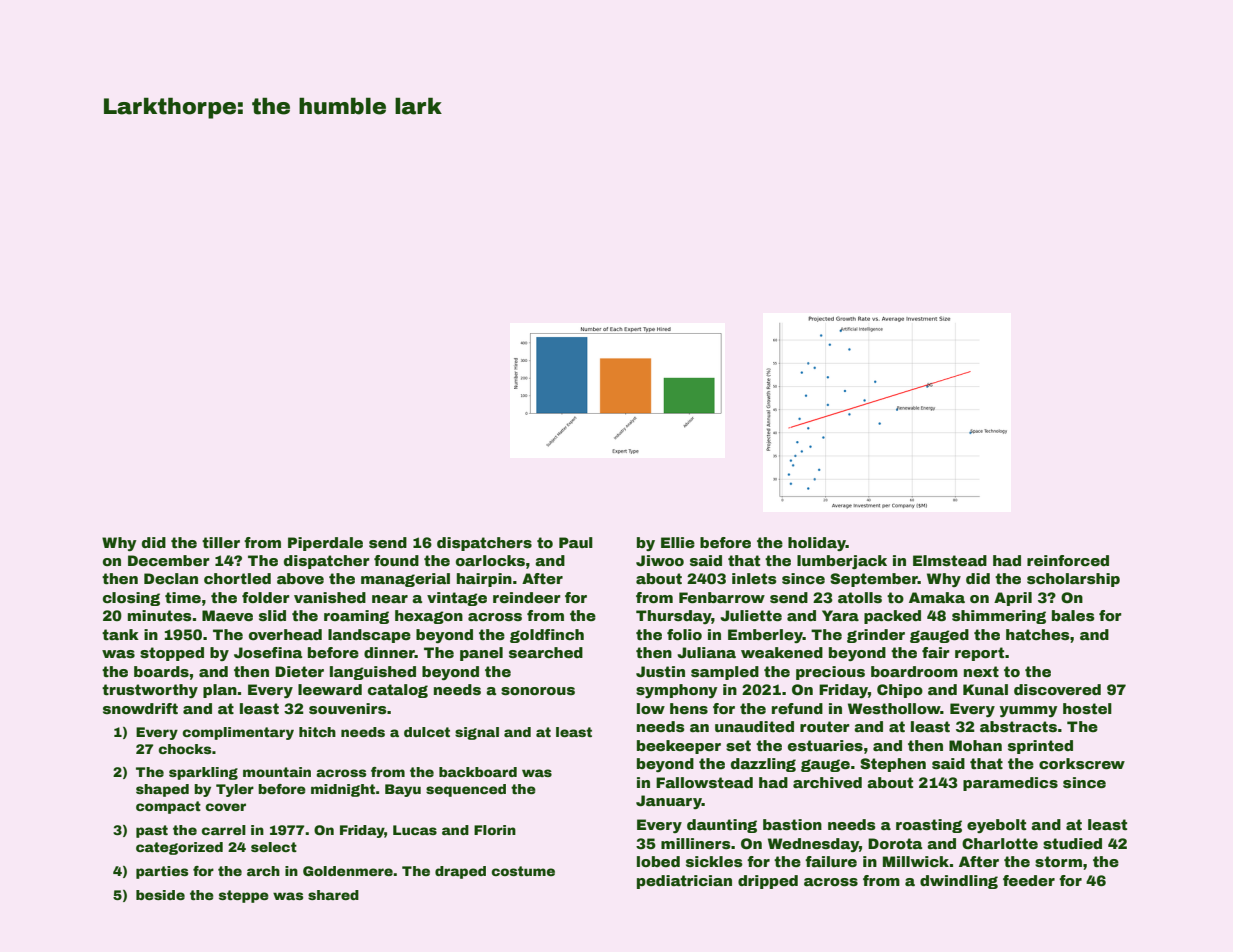 The image size is (1233, 952). What do you see at coordinates (235, 790) in the screenshot?
I see `Tyler` at bounding box center [235, 790].
